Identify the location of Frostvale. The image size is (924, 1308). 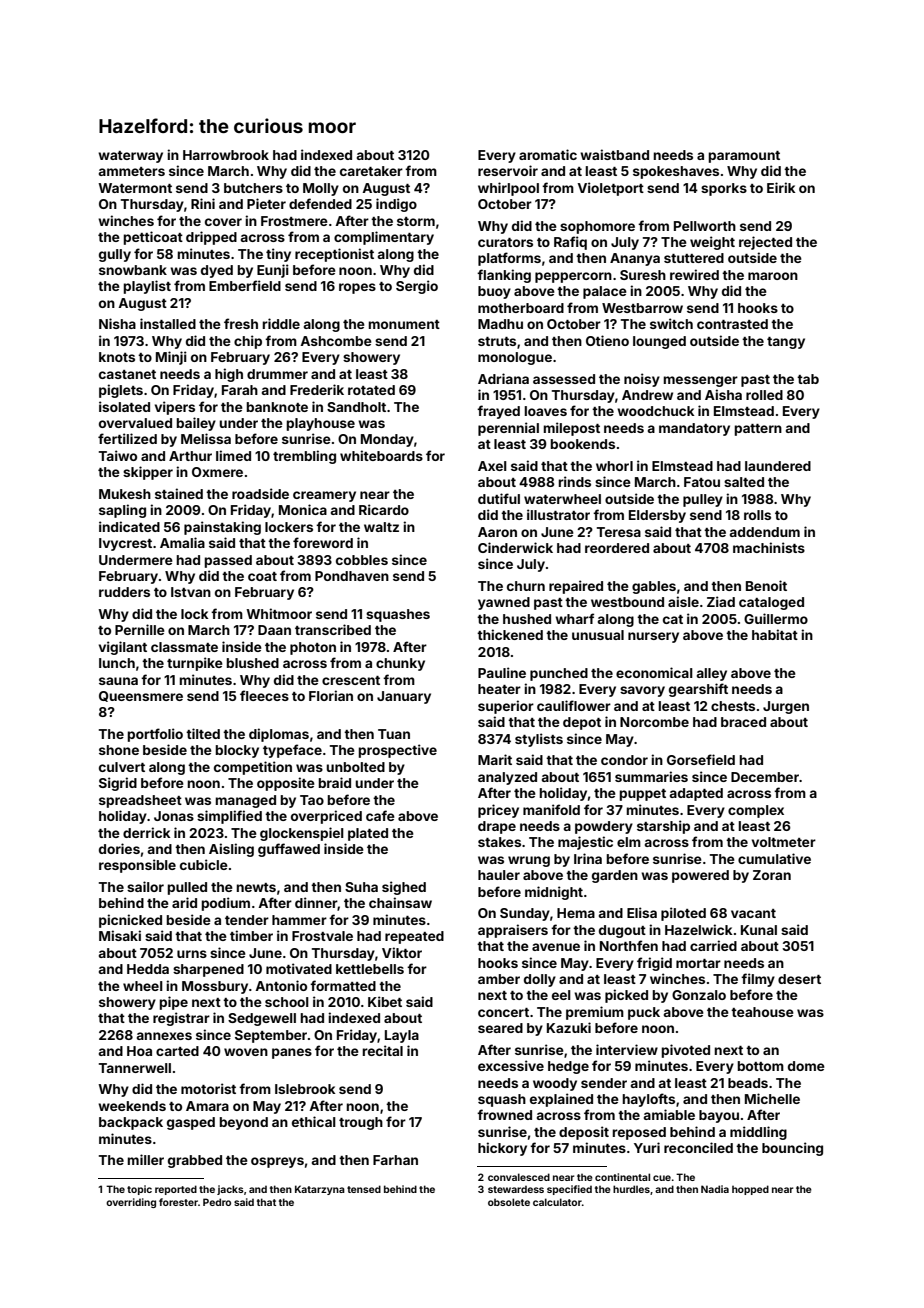
(322, 936).
